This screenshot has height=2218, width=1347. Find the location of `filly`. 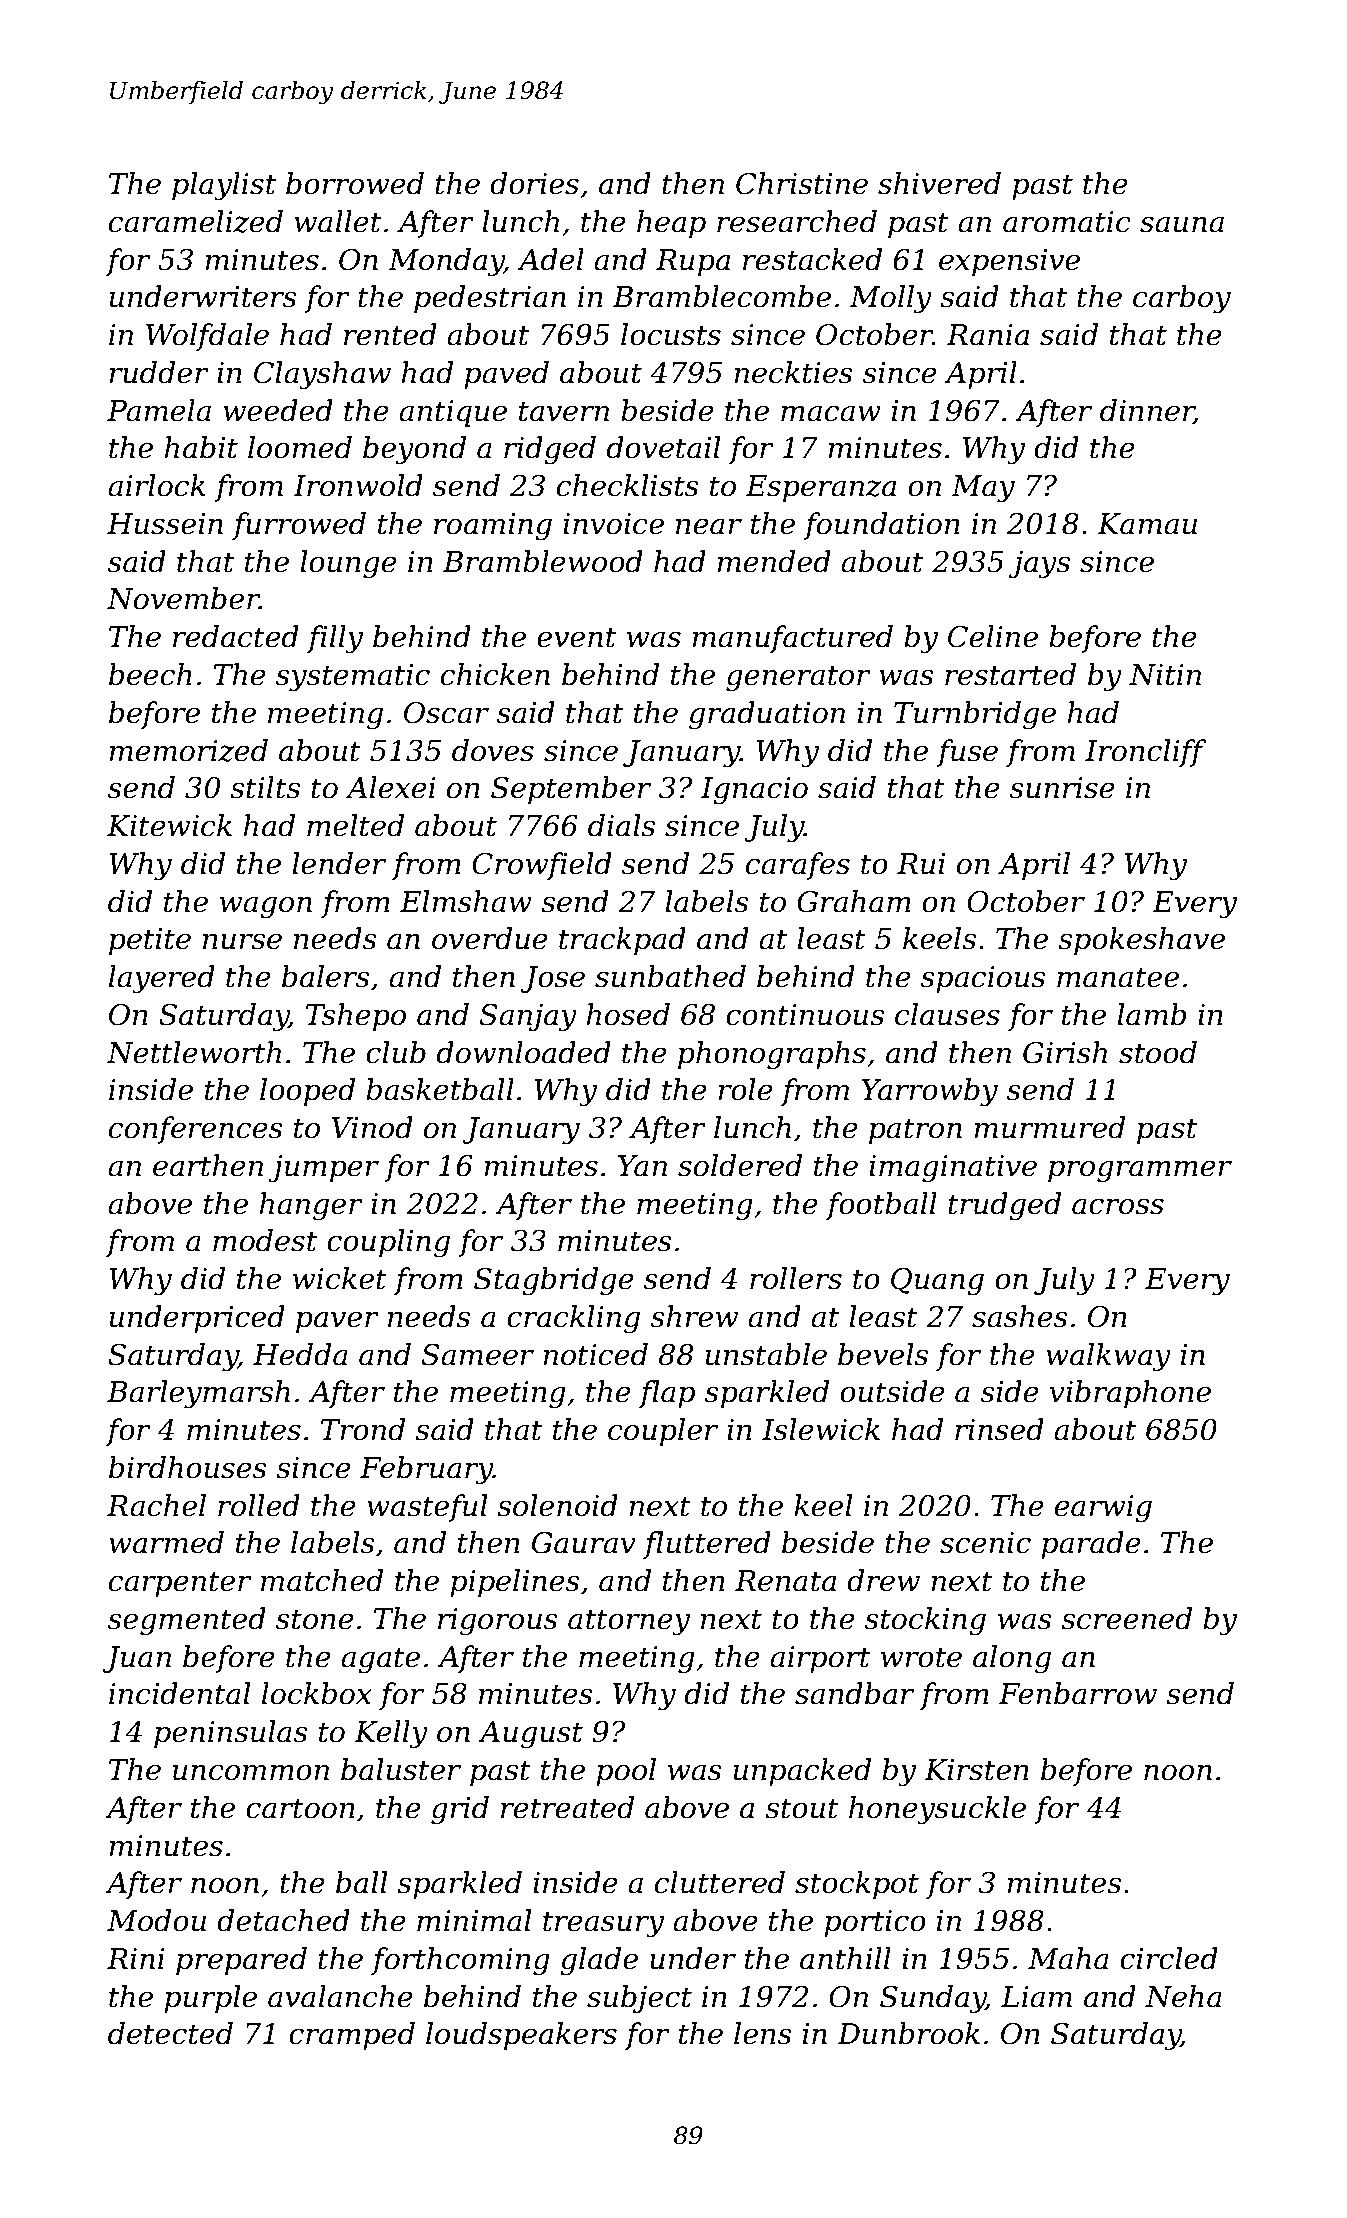

filly is located at coordinates (335, 639).
